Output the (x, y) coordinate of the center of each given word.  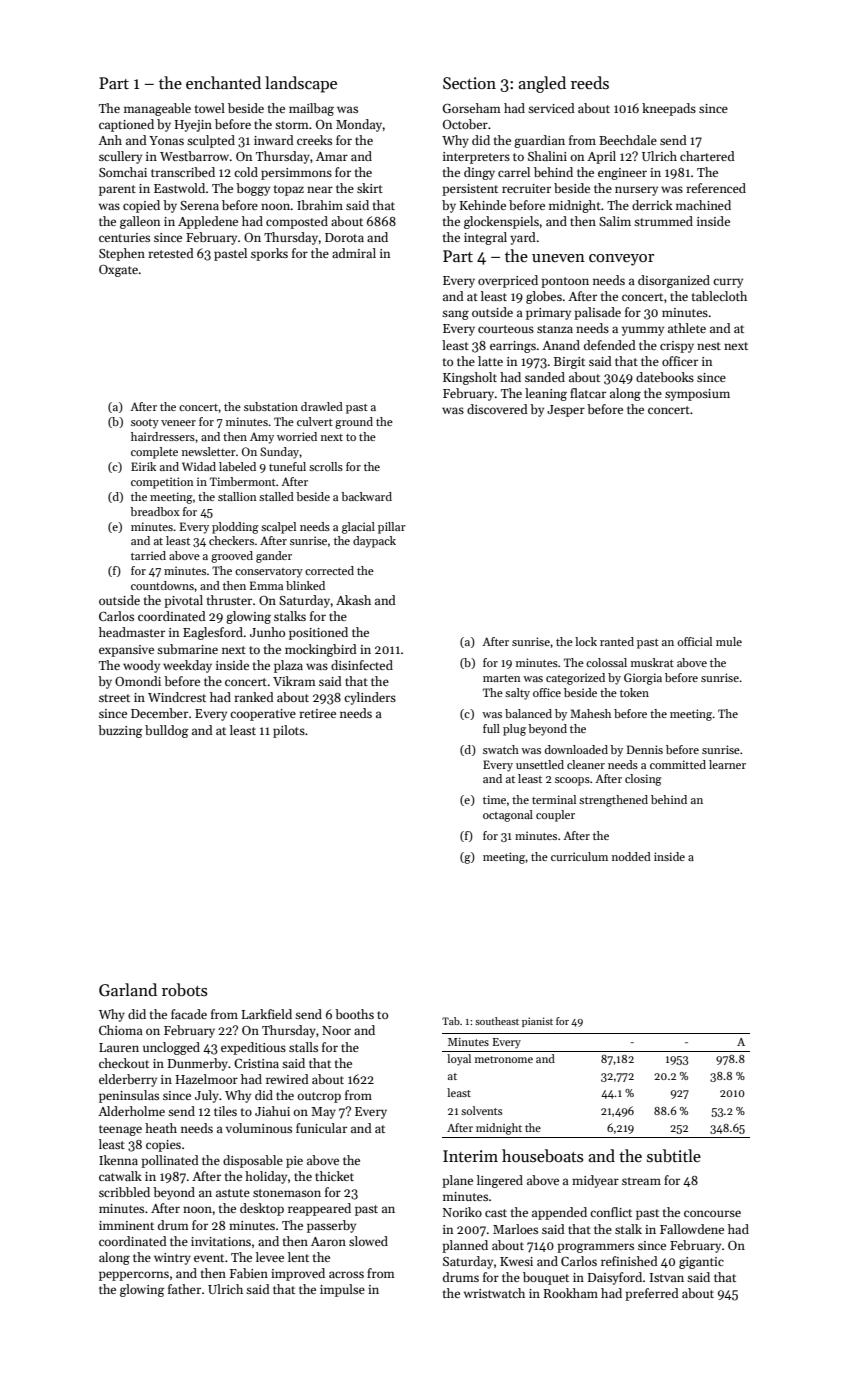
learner (727, 764)
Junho (267, 632)
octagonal (508, 816)
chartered (707, 156)
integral (485, 238)
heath (161, 1128)
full (491, 728)
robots (184, 989)
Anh (110, 140)
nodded (631, 856)
